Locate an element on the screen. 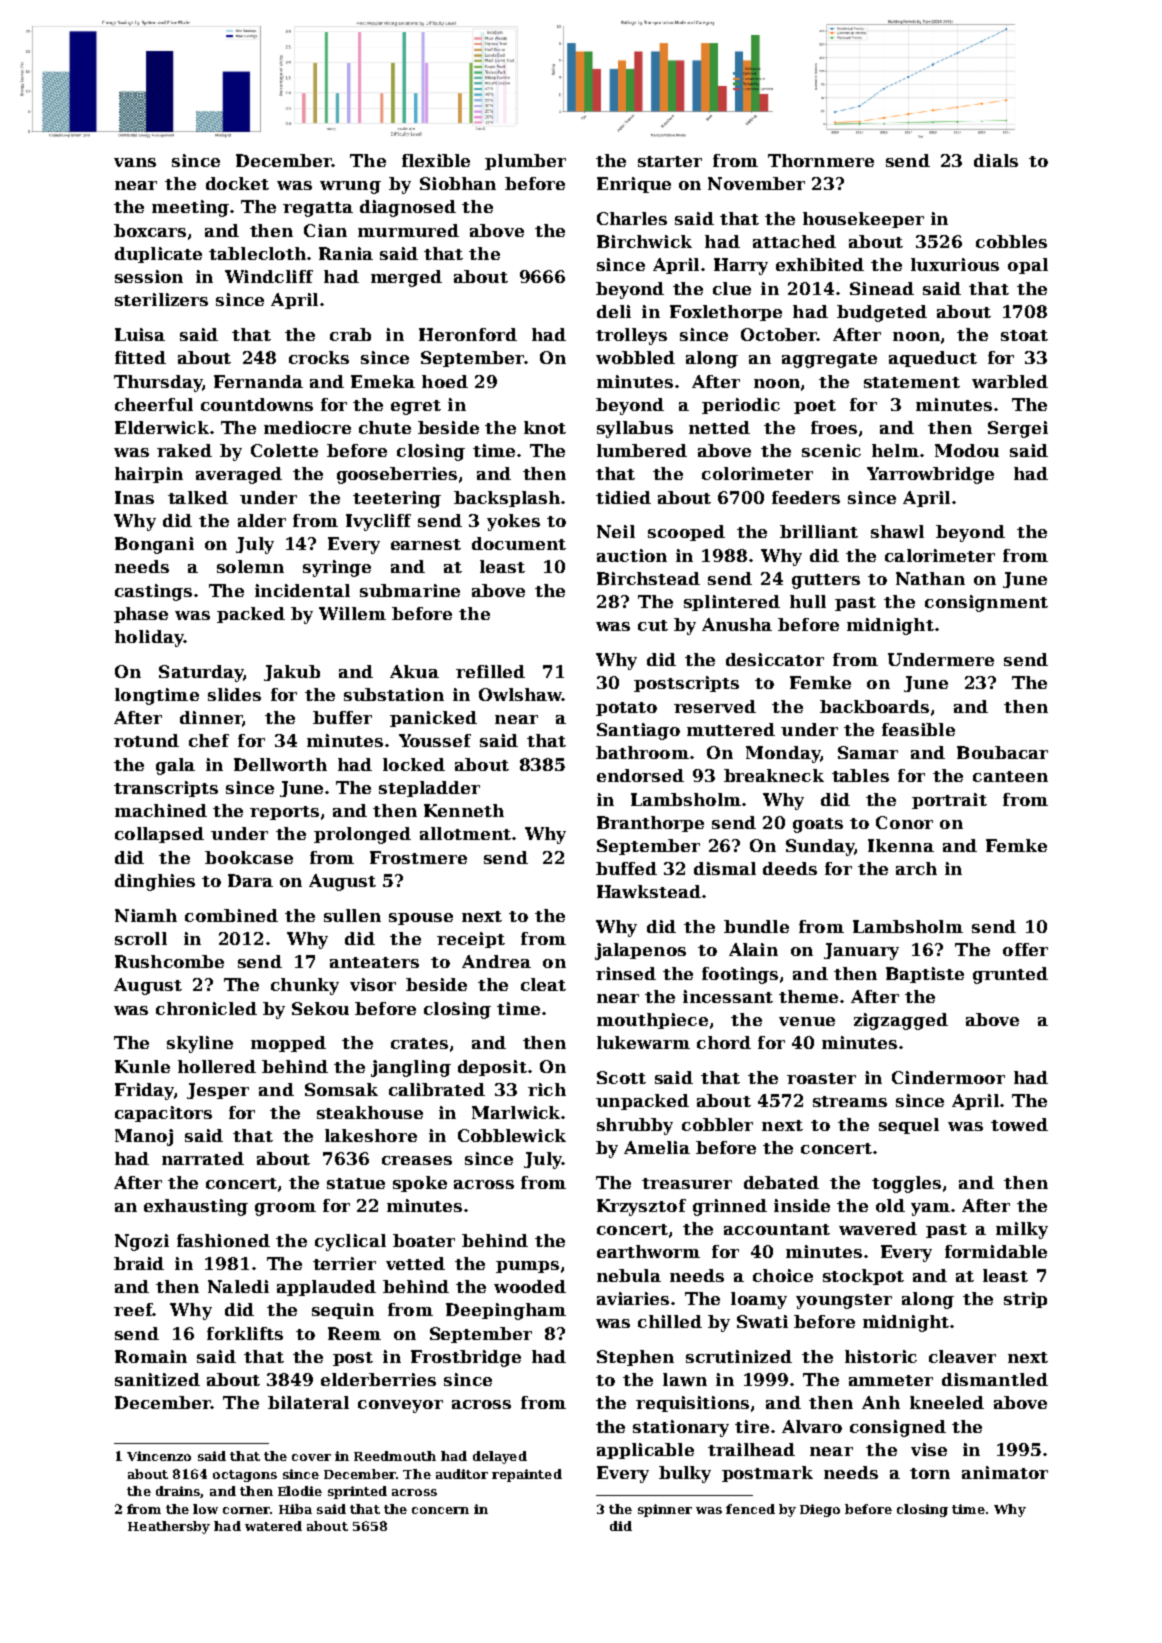 Image resolution: width=1162 pixels, height=1643 pixels. offer is located at coordinates (1025, 949).
